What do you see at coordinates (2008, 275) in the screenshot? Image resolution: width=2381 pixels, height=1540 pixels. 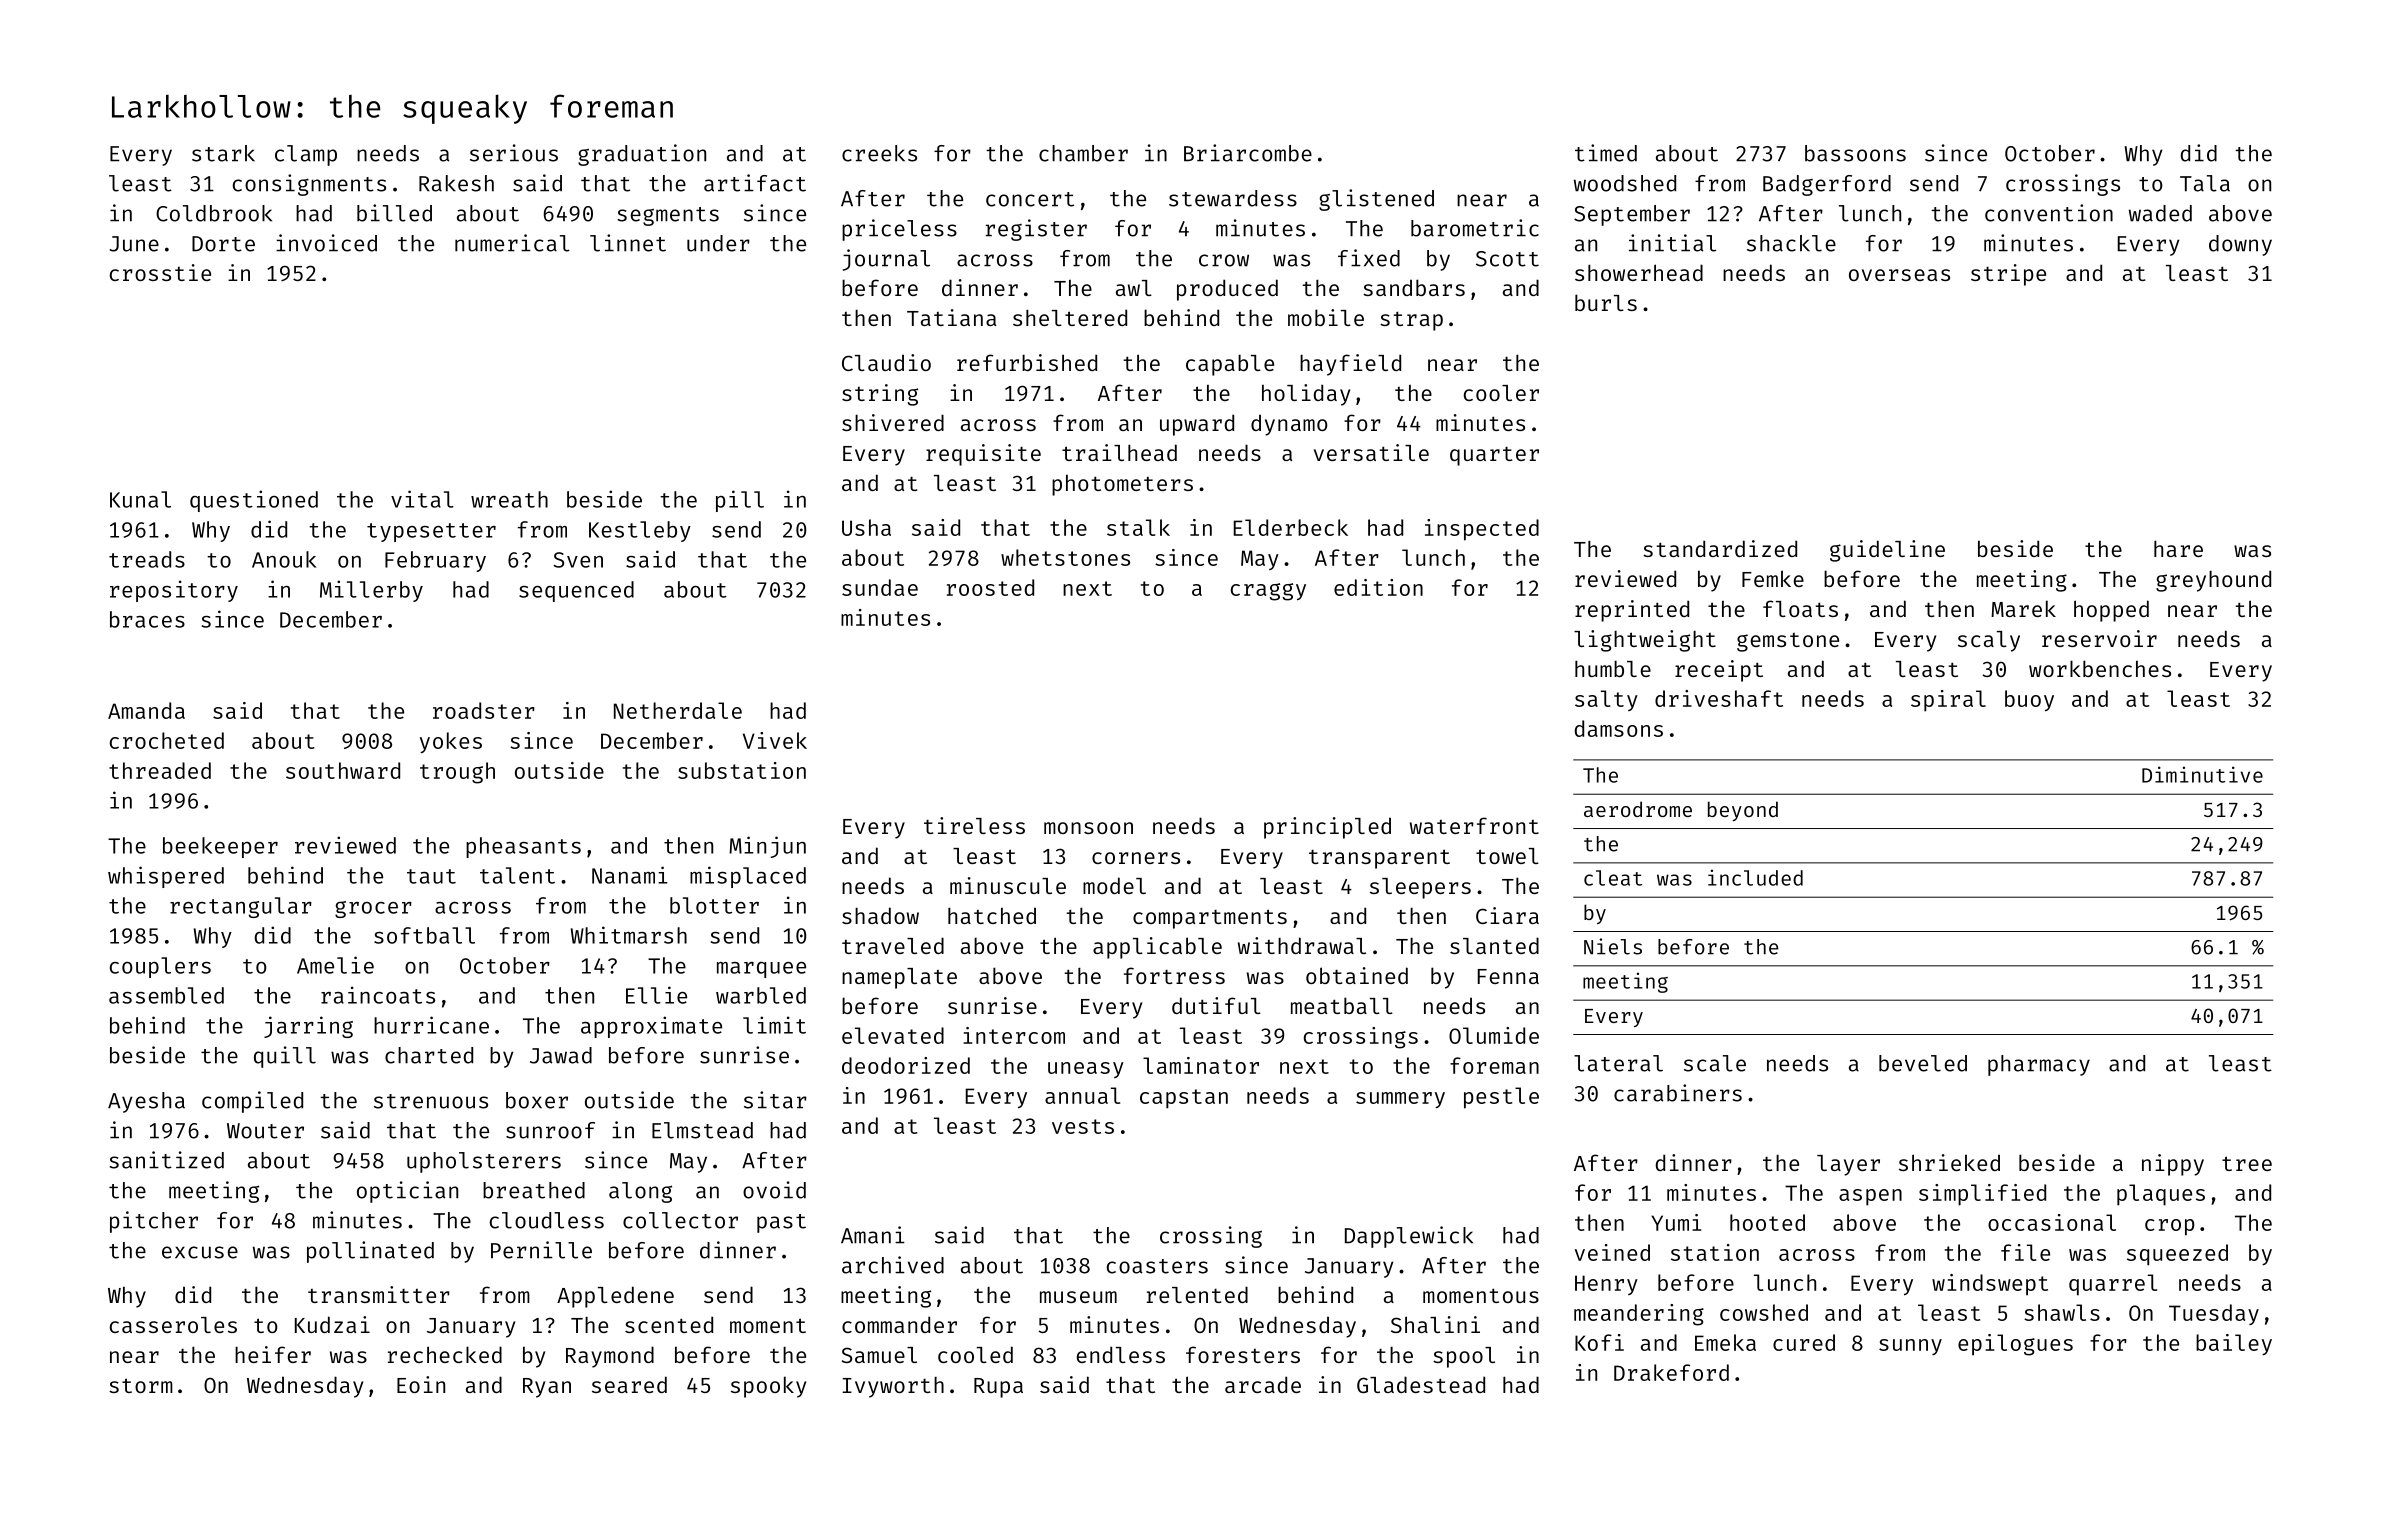 I see `stripe` at bounding box center [2008, 275].
